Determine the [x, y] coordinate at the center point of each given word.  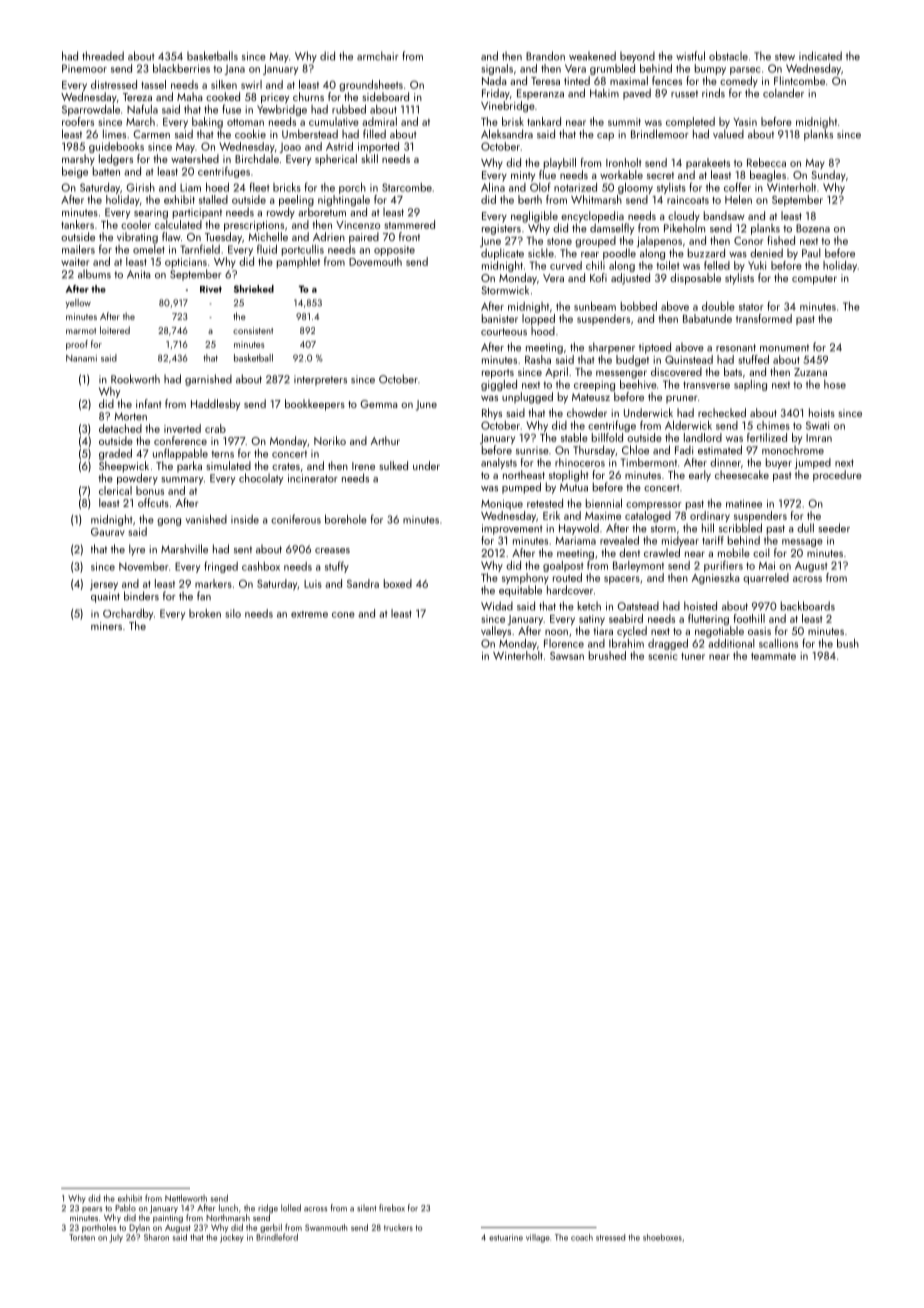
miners [106, 626]
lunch [228, 1208]
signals [497, 69]
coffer [737, 187]
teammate [773, 656]
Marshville [184, 549]
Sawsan [567, 656]
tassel [153, 84]
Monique [502, 504]
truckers [398, 1227]
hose [835, 384]
